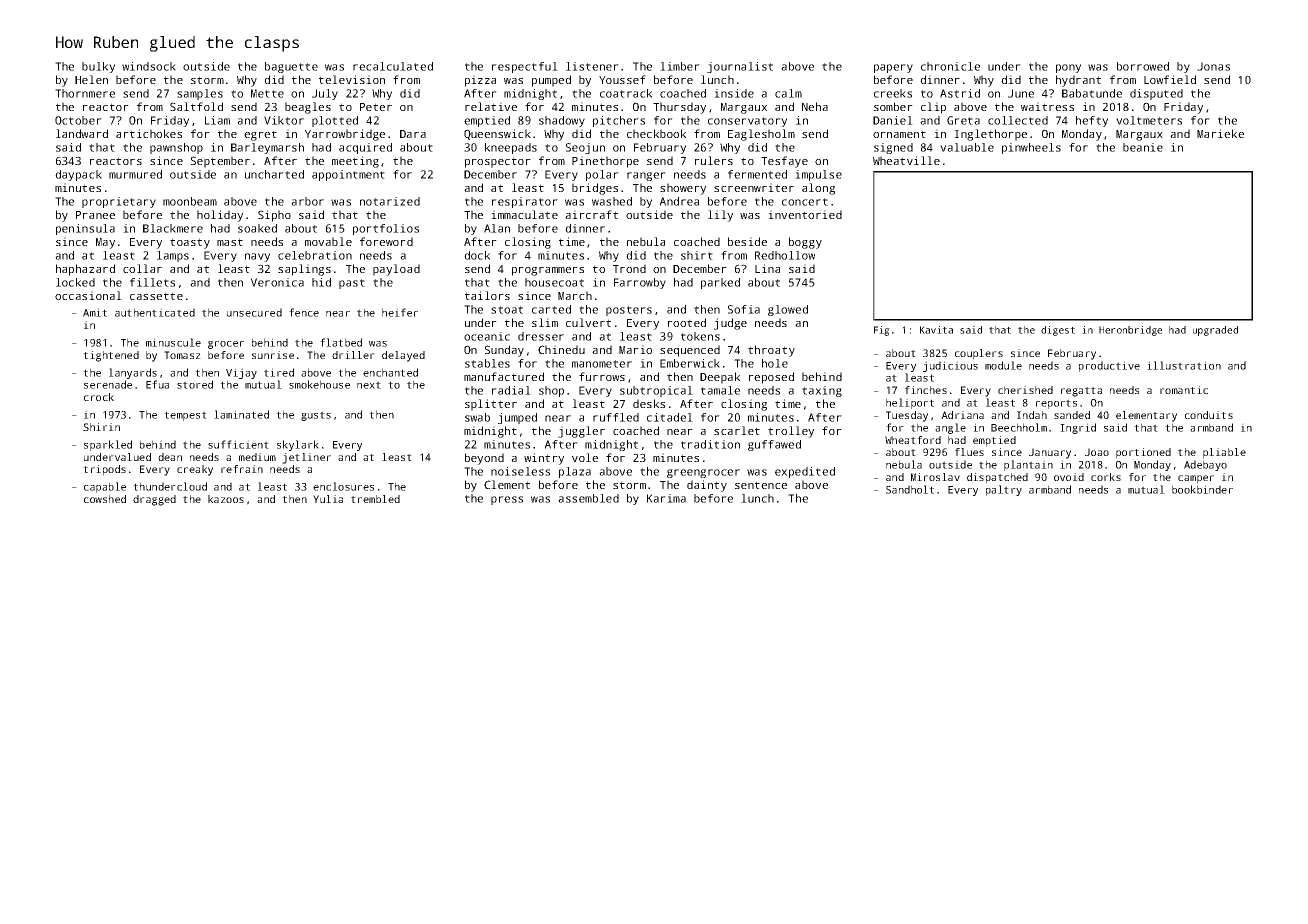 The width and height of the image is (1308, 924). Describe the element at coordinates (154, 500) in the image. I see `dragged` at that location.
